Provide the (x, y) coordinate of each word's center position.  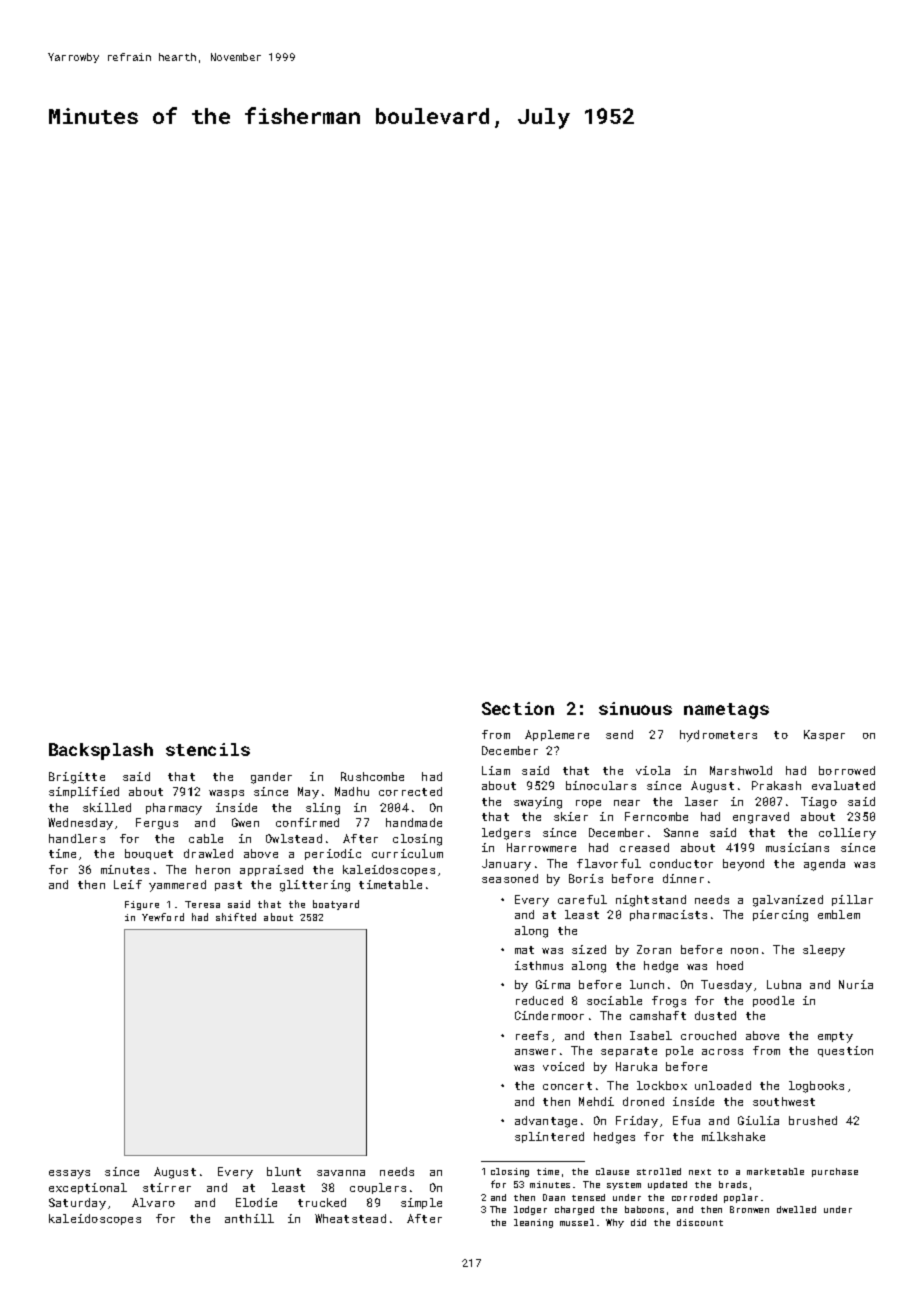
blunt (284, 1171)
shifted (236, 917)
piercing (780, 916)
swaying (538, 803)
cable (206, 838)
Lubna (784, 984)
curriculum (407, 853)
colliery (847, 834)
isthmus (539, 965)
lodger (530, 1210)
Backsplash (101, 751)
